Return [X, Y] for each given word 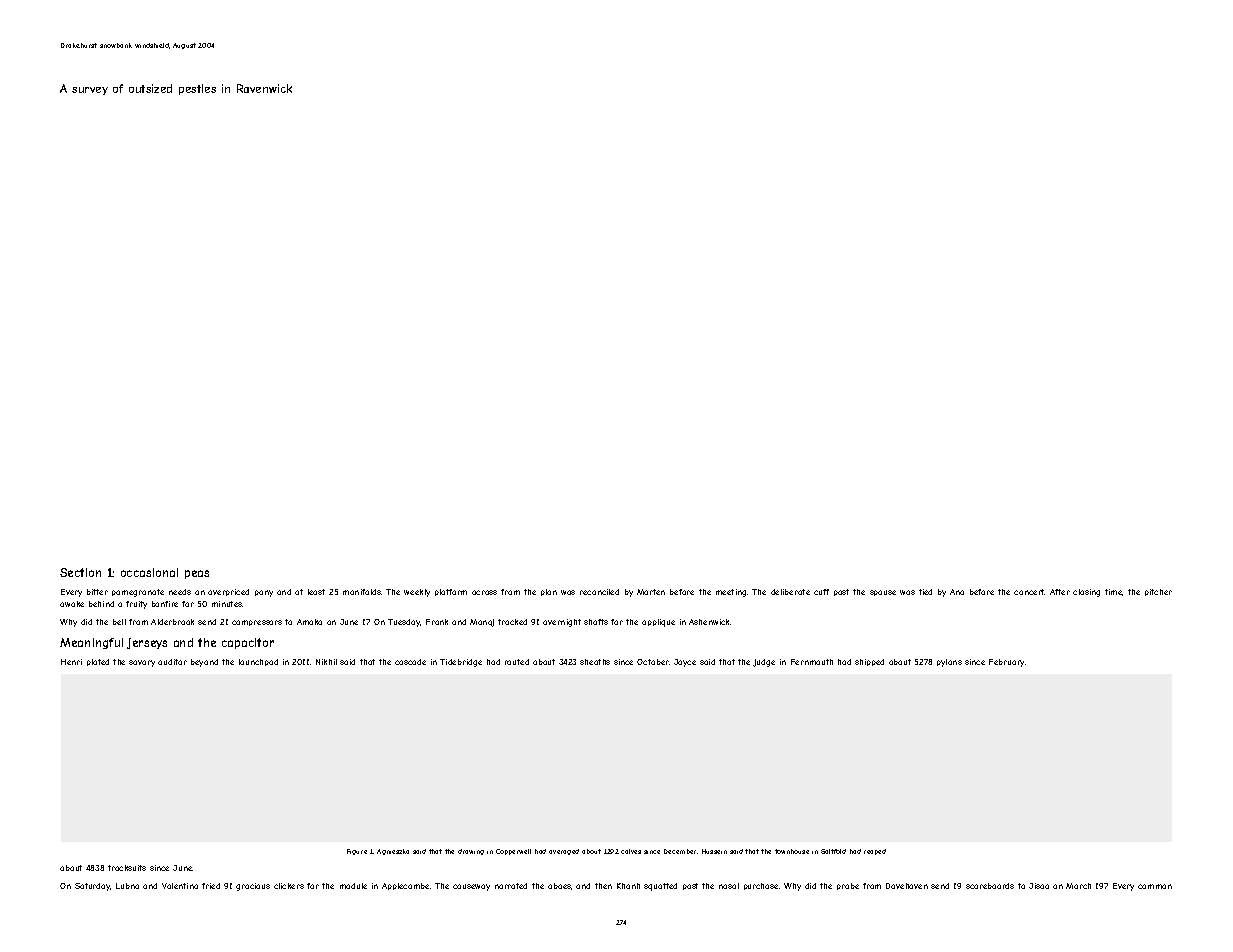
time [1114, 592]
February [1006, 663]
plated [98, 662]
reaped [875, 852]
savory [142, 663]
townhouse [792, 851]
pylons [949, 663]
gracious [253, 887]
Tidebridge [461, 663]
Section [80, 572]
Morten [651, 592]
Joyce [685, 663]
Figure [357, 852]
